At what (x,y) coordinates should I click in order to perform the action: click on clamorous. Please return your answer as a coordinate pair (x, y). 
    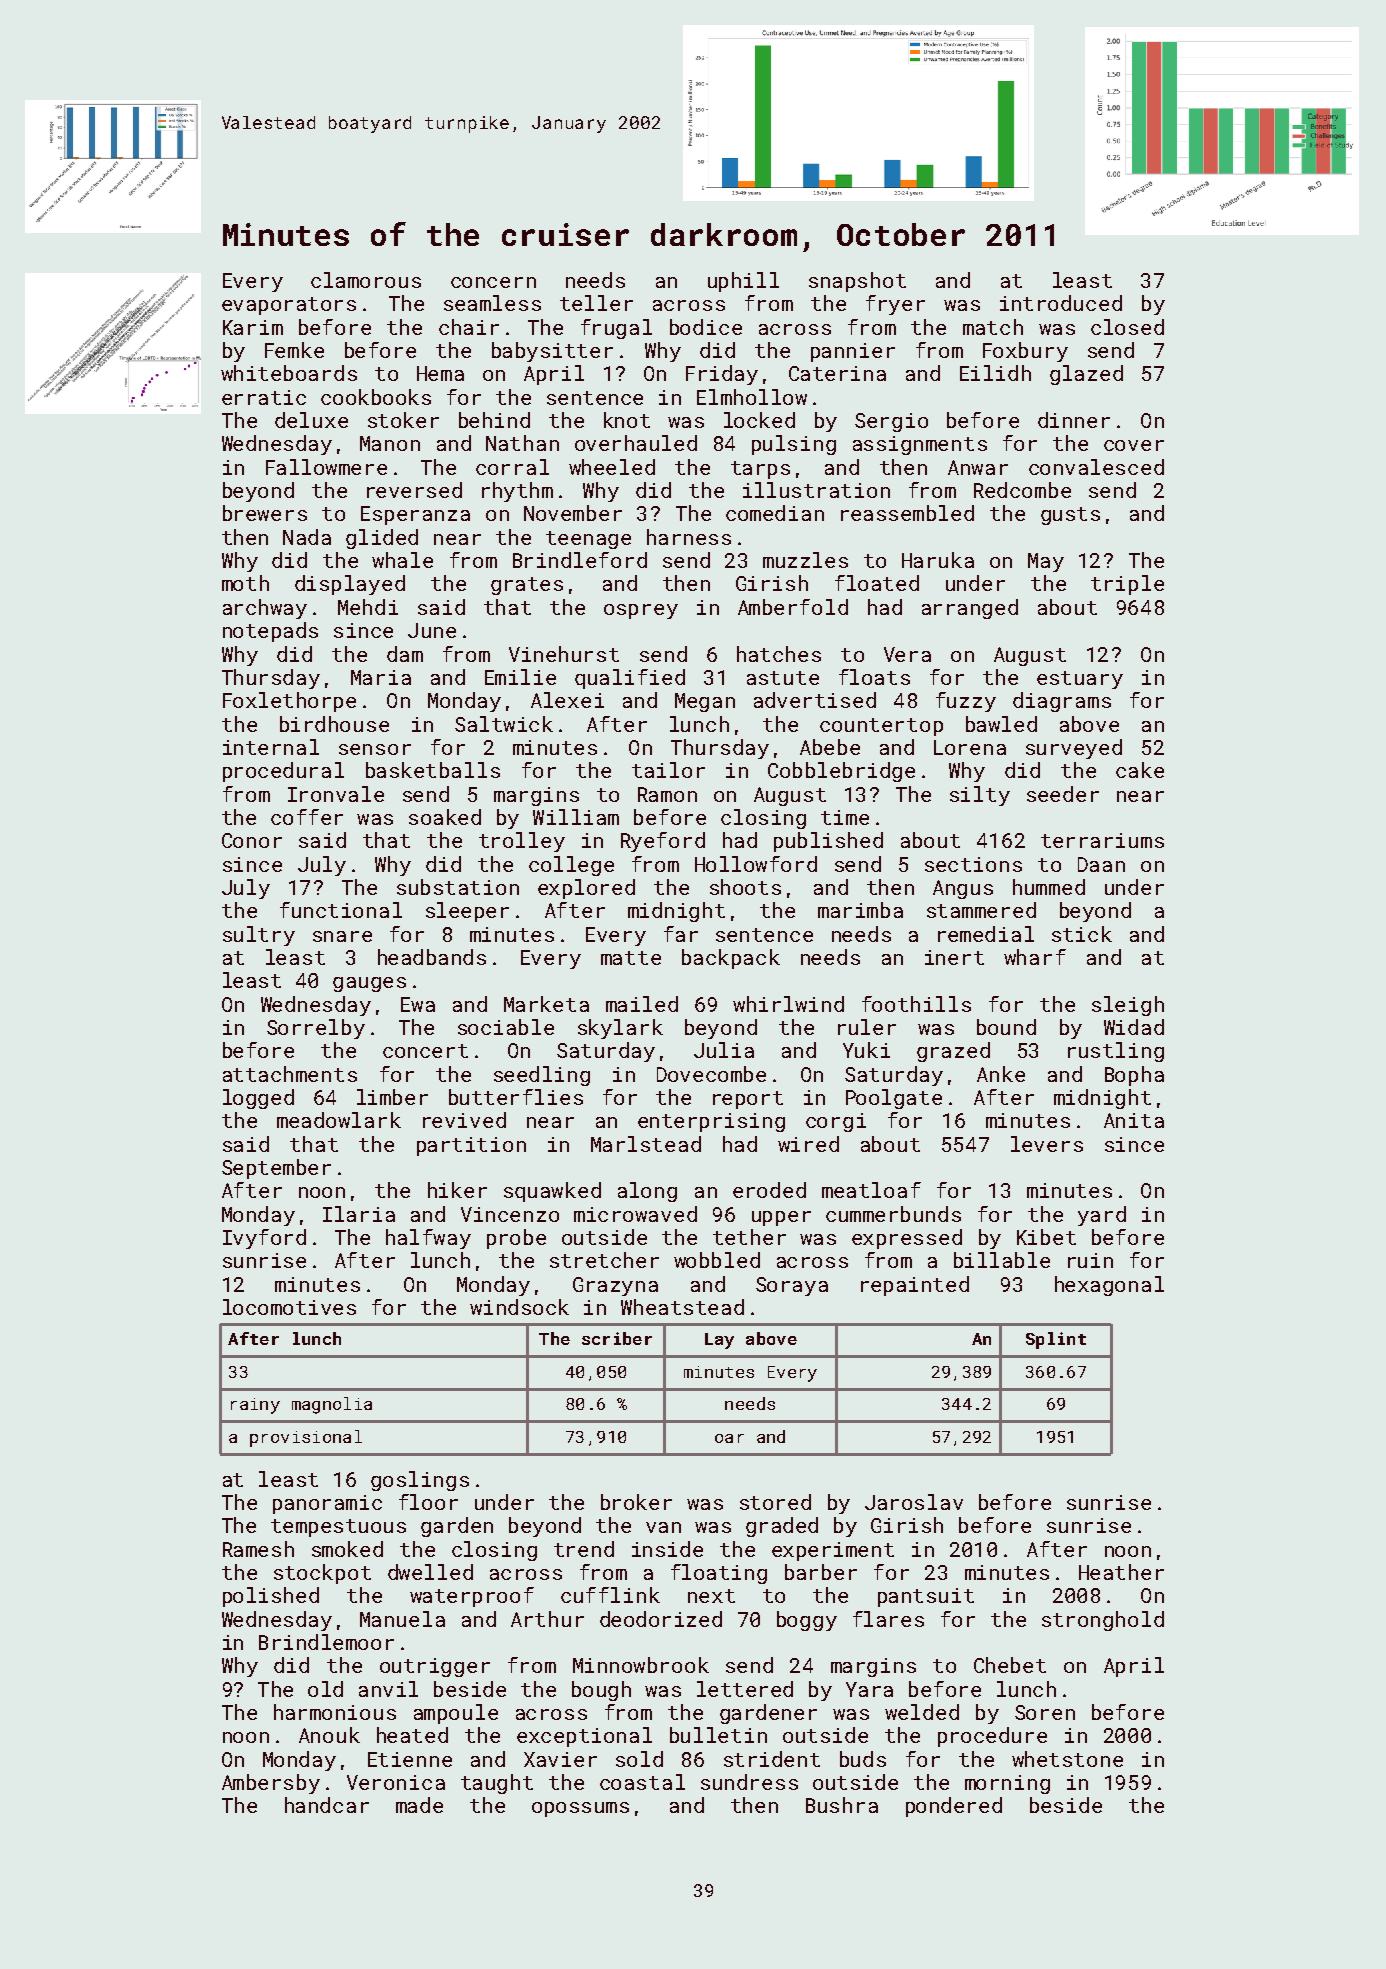
    Looking at the image, I should click on (366, 280).
